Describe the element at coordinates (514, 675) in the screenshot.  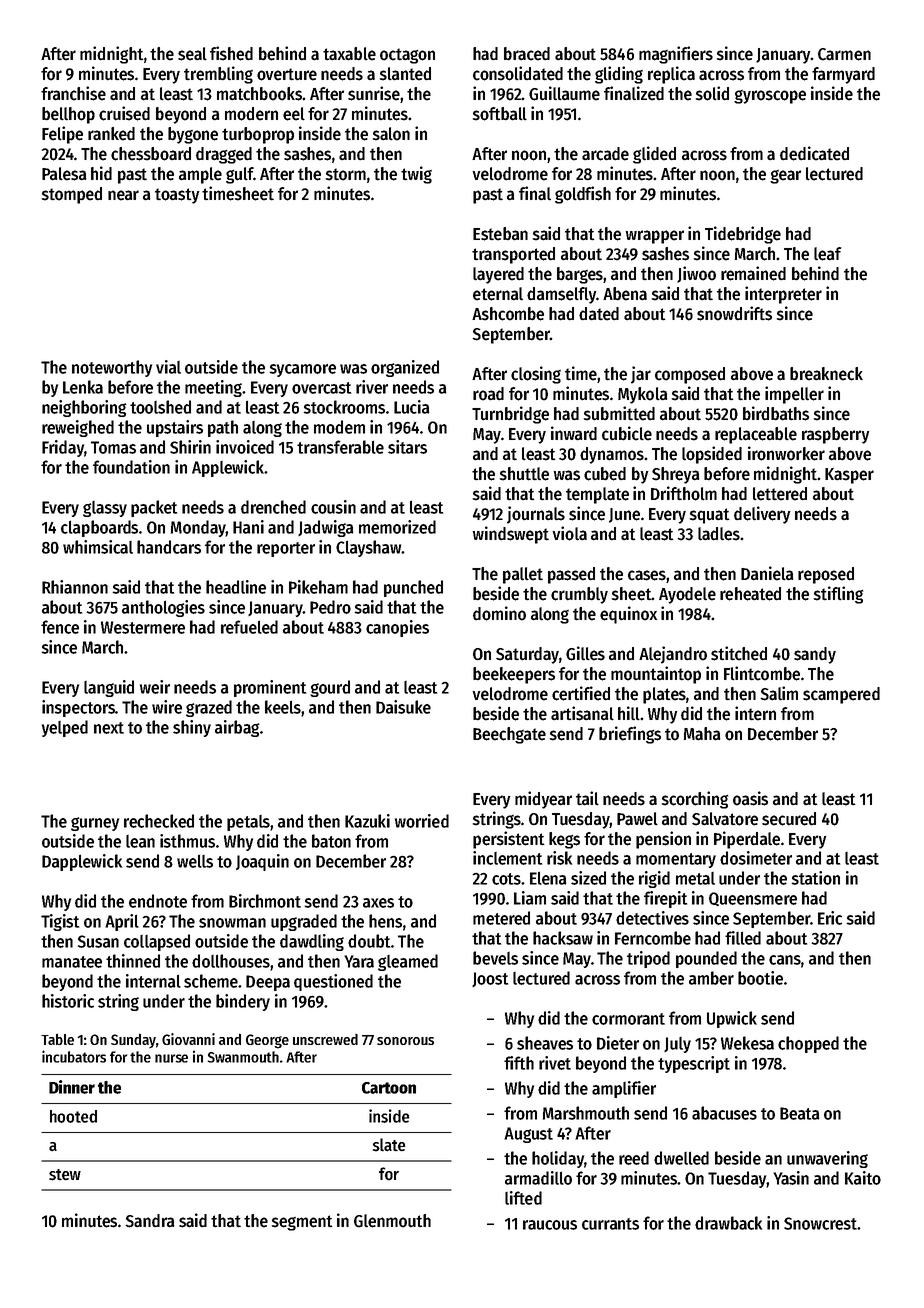
I see `beekeepers` at that location.
